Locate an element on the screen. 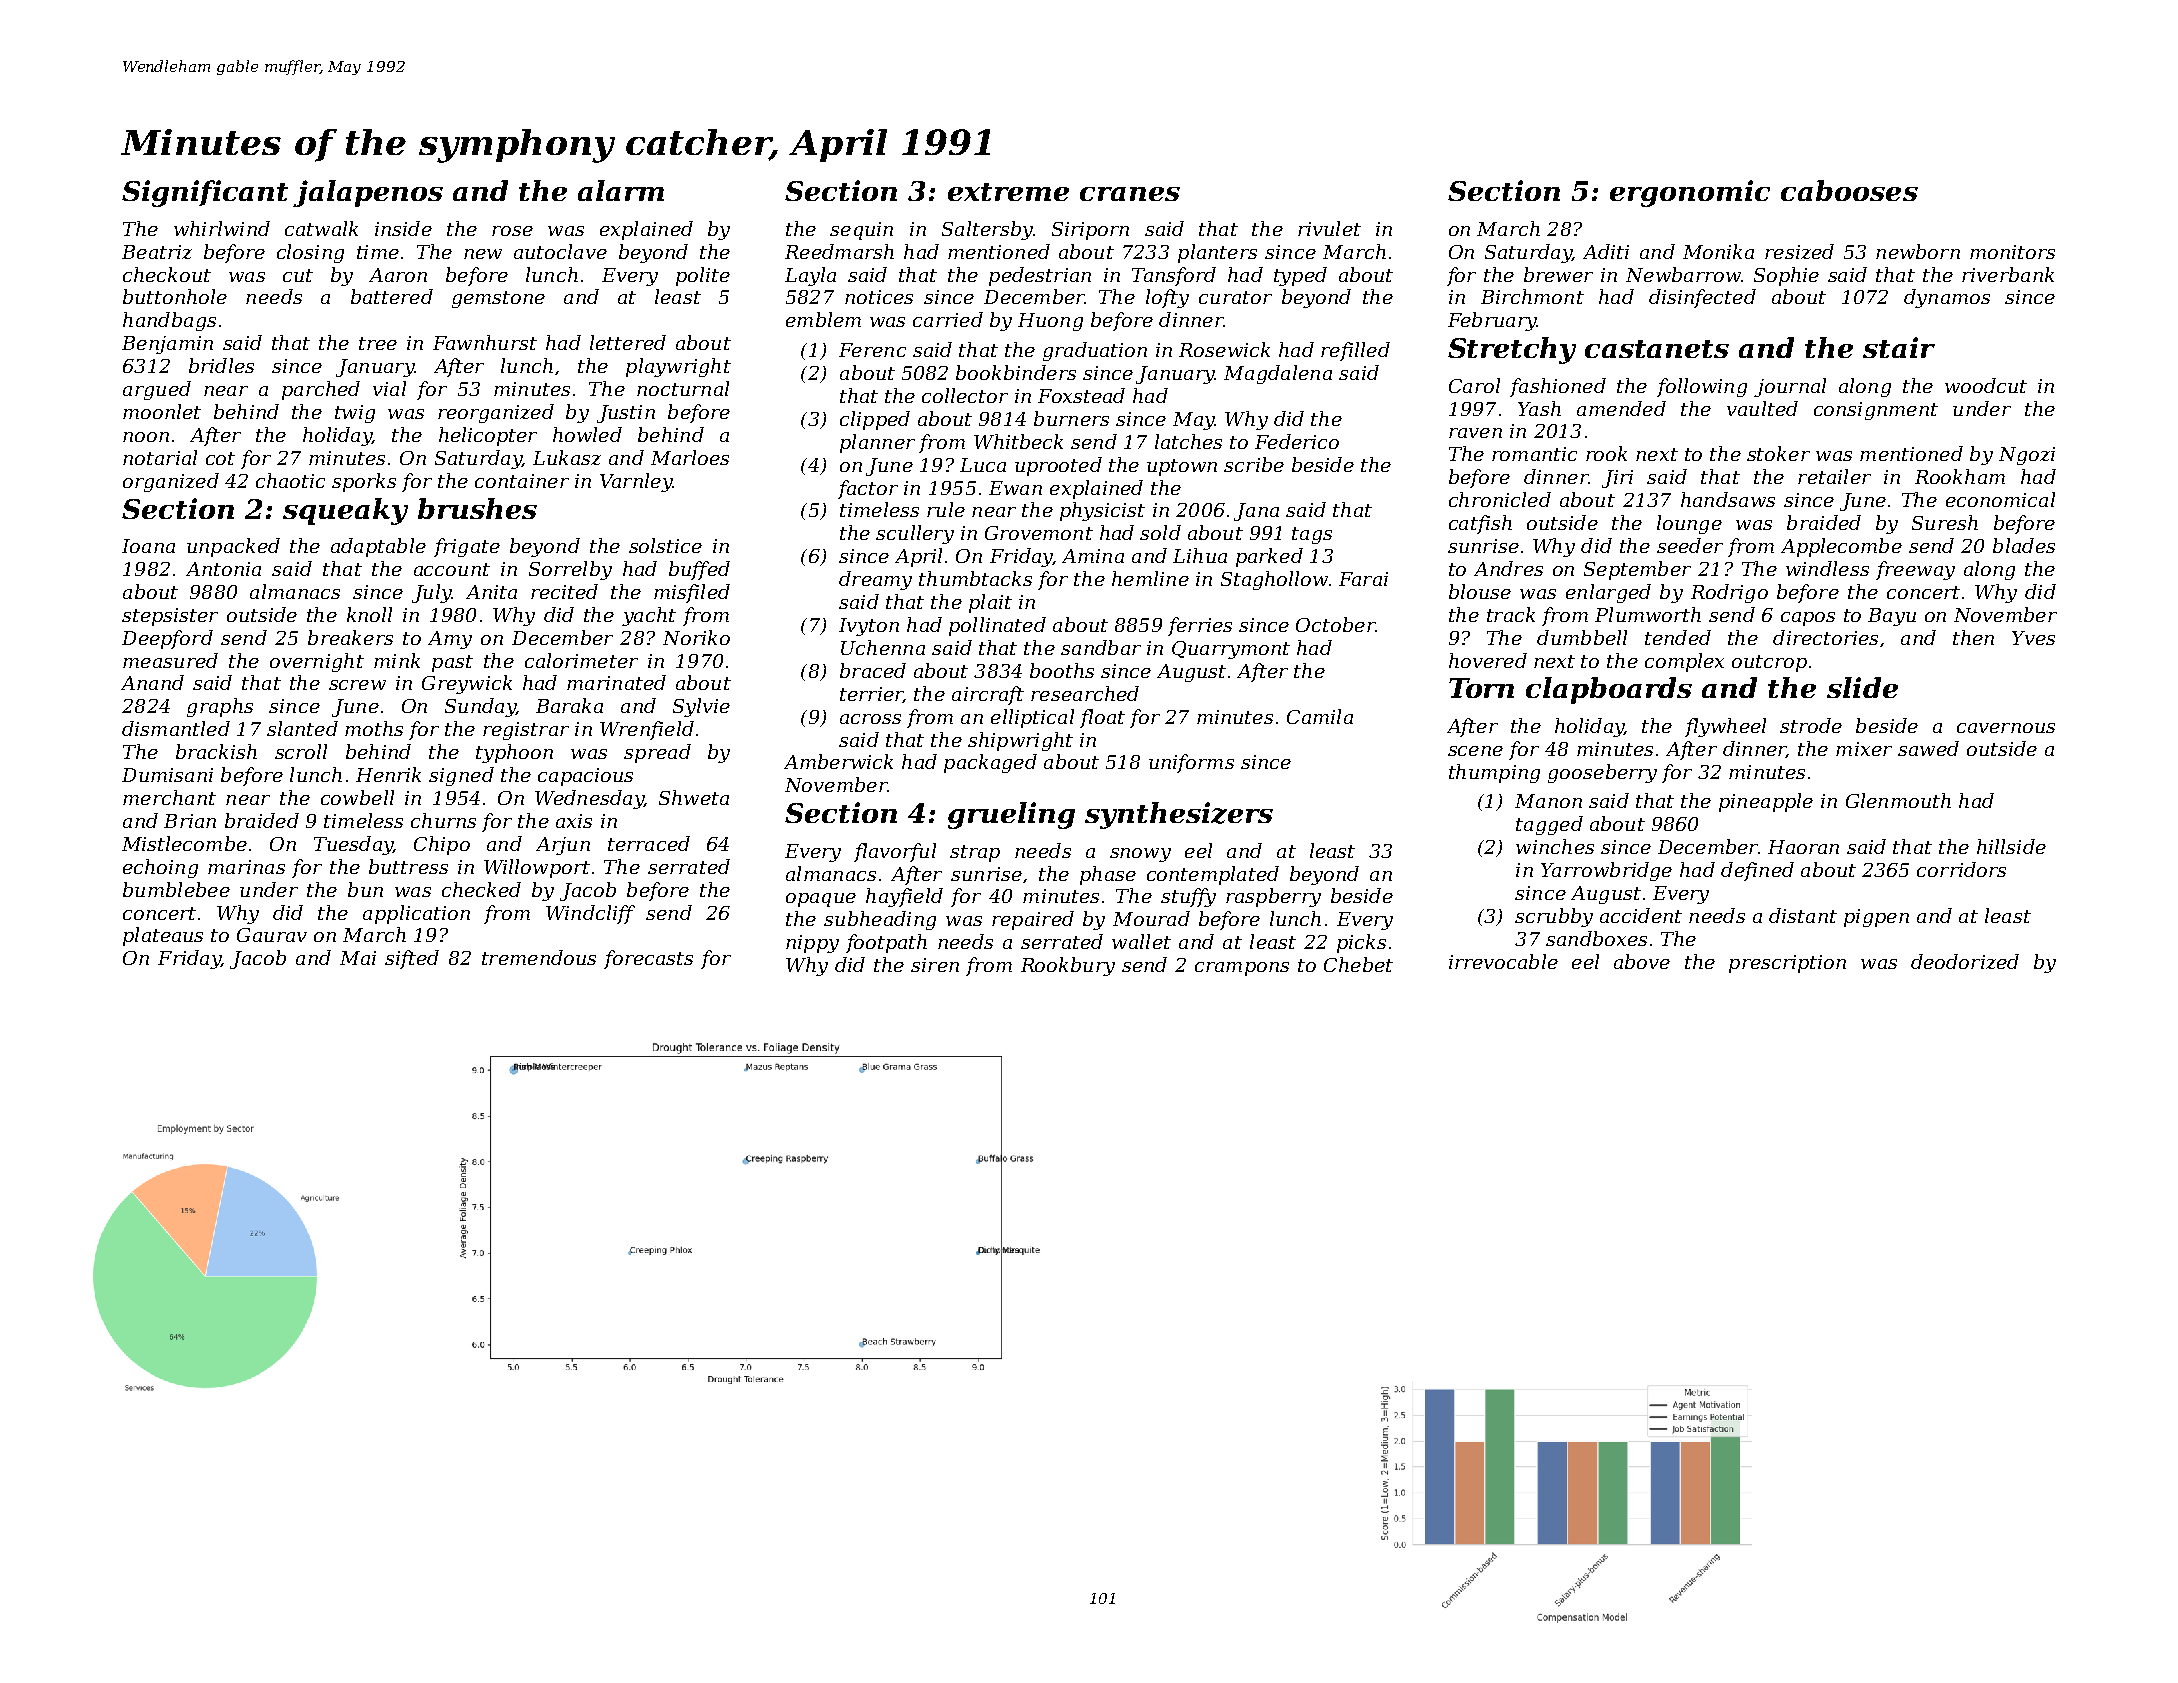  Ferenc is located at coordinates (872, 350).
